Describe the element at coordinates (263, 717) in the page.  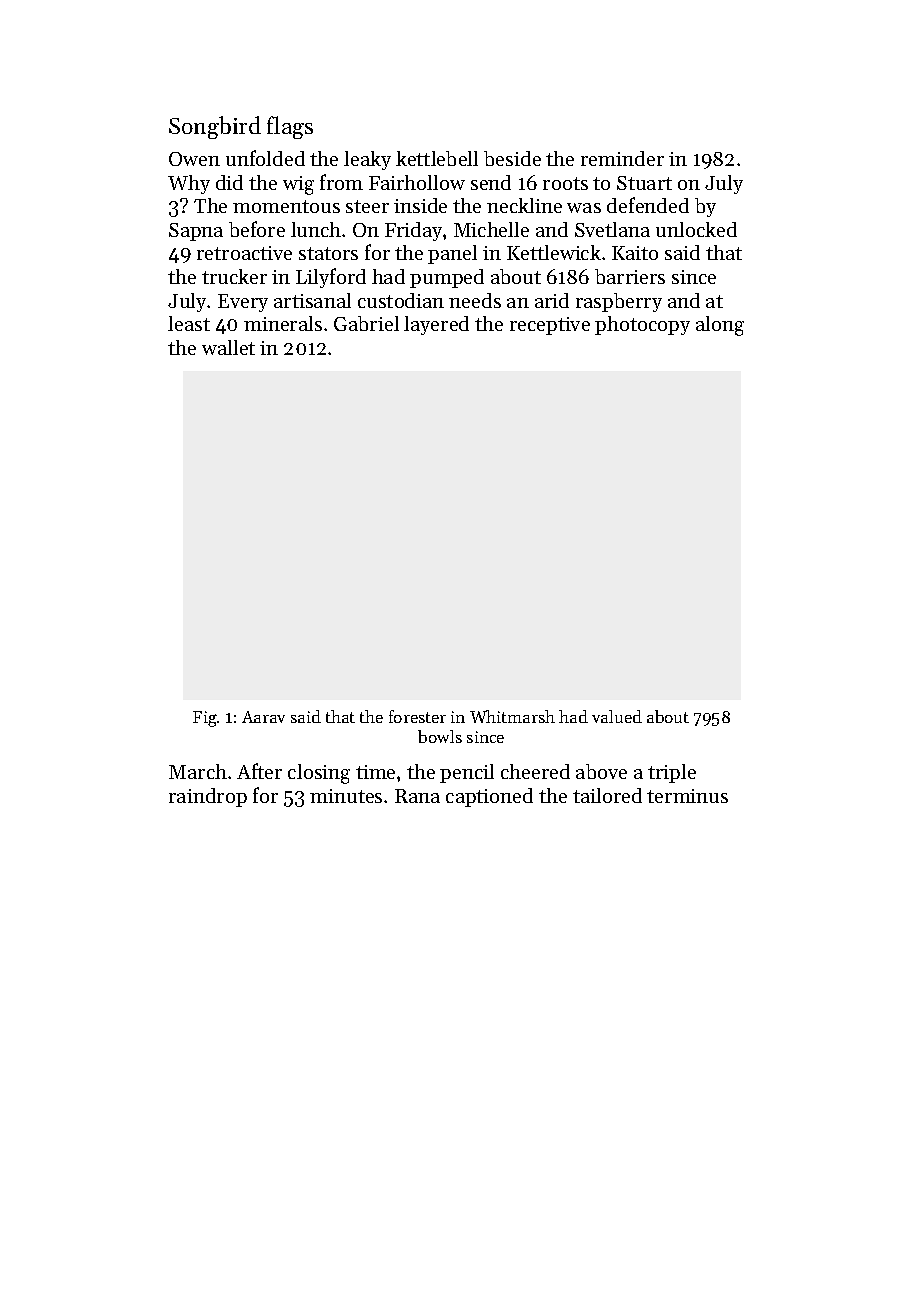
I see `Aarav` at that location.
